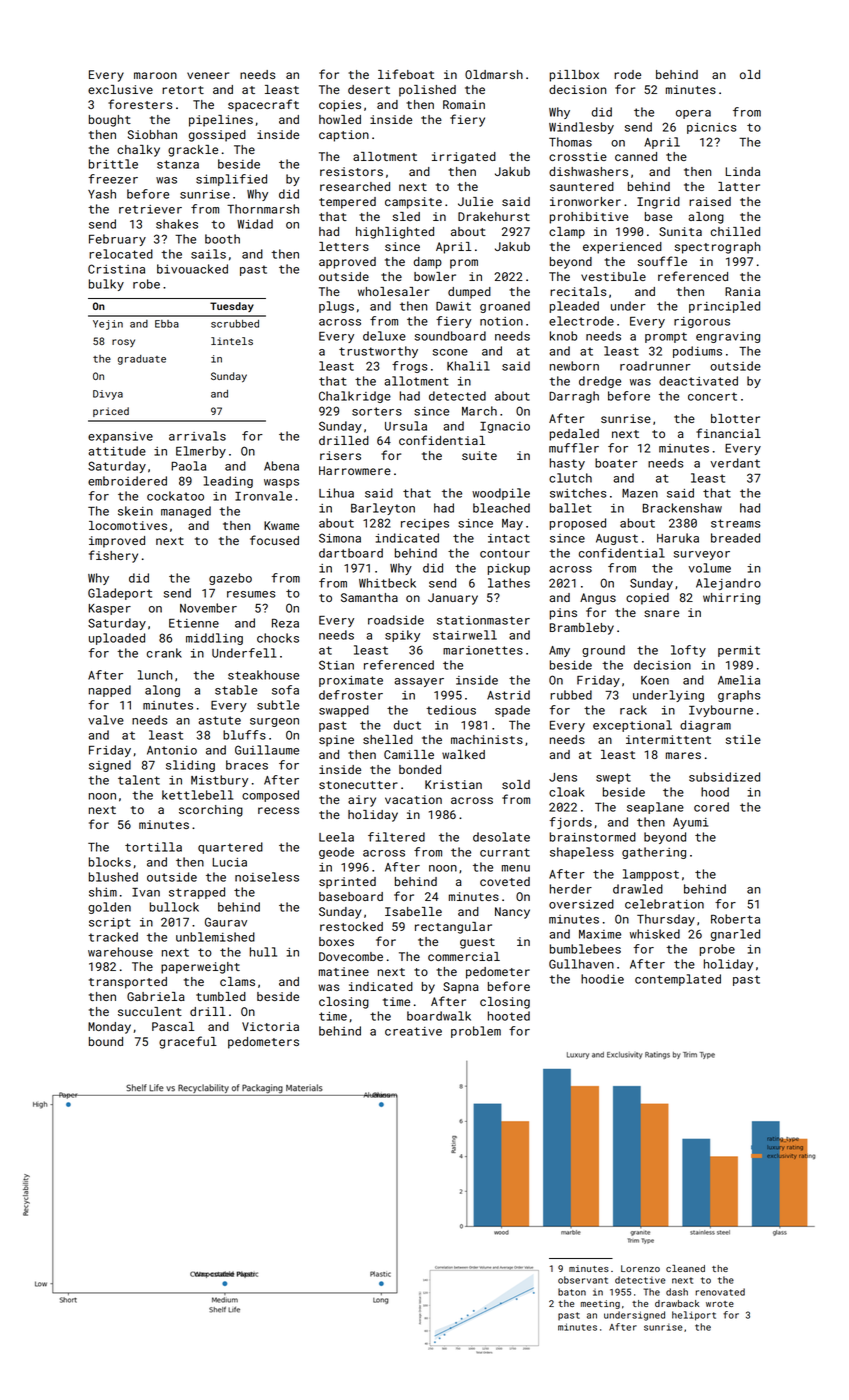 The height and width of the screenshot is (1400, 849). What do you see at coordinates (494, 216) in the screenshot?
I see `Drakehurst` at bounding box center [494, 216].
